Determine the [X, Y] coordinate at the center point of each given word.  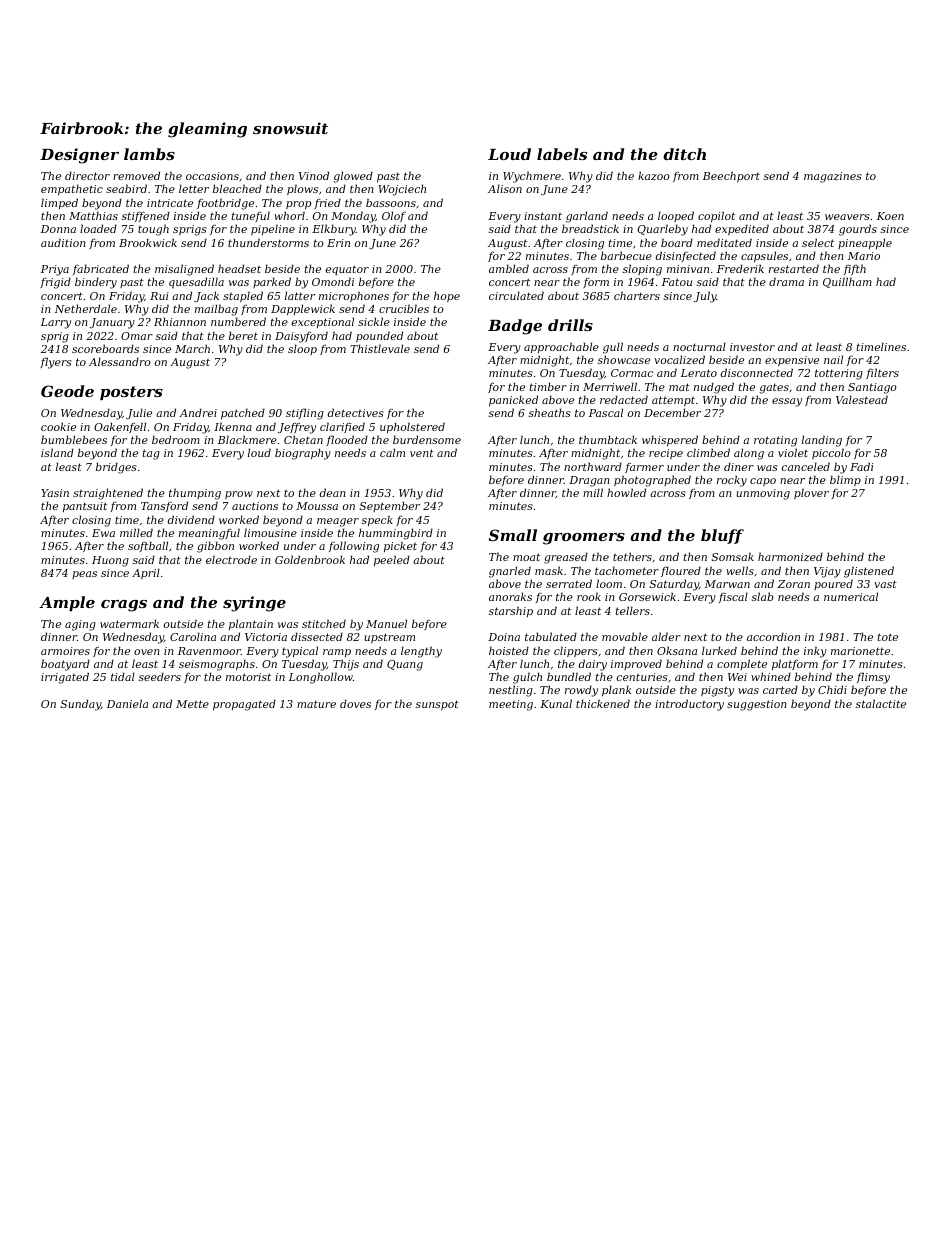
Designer [79, 156]
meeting [511, 705]
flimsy [873, 678]
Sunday [80, 705]
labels [562, 154]
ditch [684, 154]
